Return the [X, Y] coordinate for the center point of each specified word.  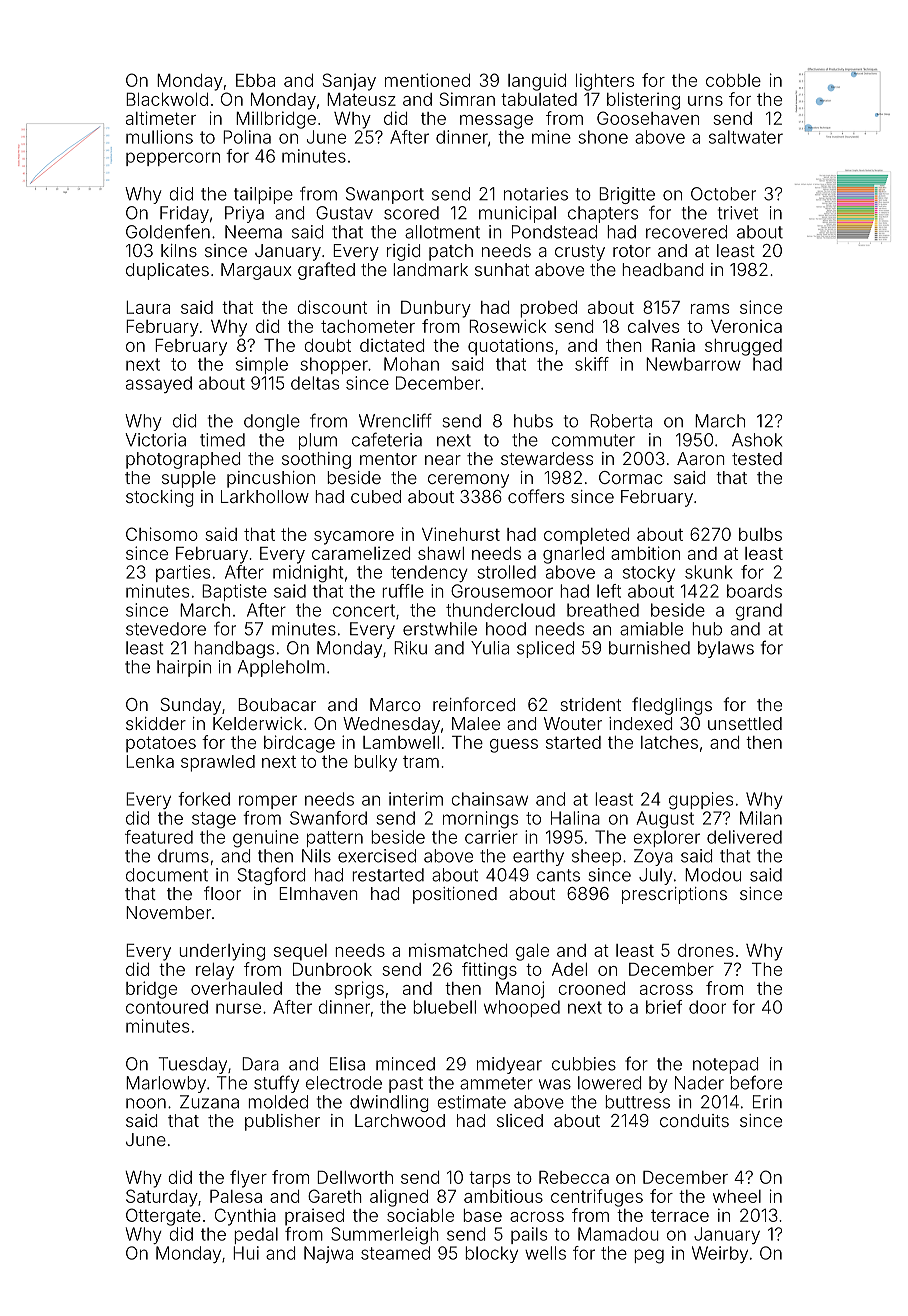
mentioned [427, 80]
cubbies [584, 1064]
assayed [159, 384]
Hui [246, 1253]
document [167, 875]
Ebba [255, 80]
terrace [680, 1216]
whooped [522, 1008]
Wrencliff [395, 420]
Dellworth [355, 1177]
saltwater [746, 137]
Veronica [746, 326]
